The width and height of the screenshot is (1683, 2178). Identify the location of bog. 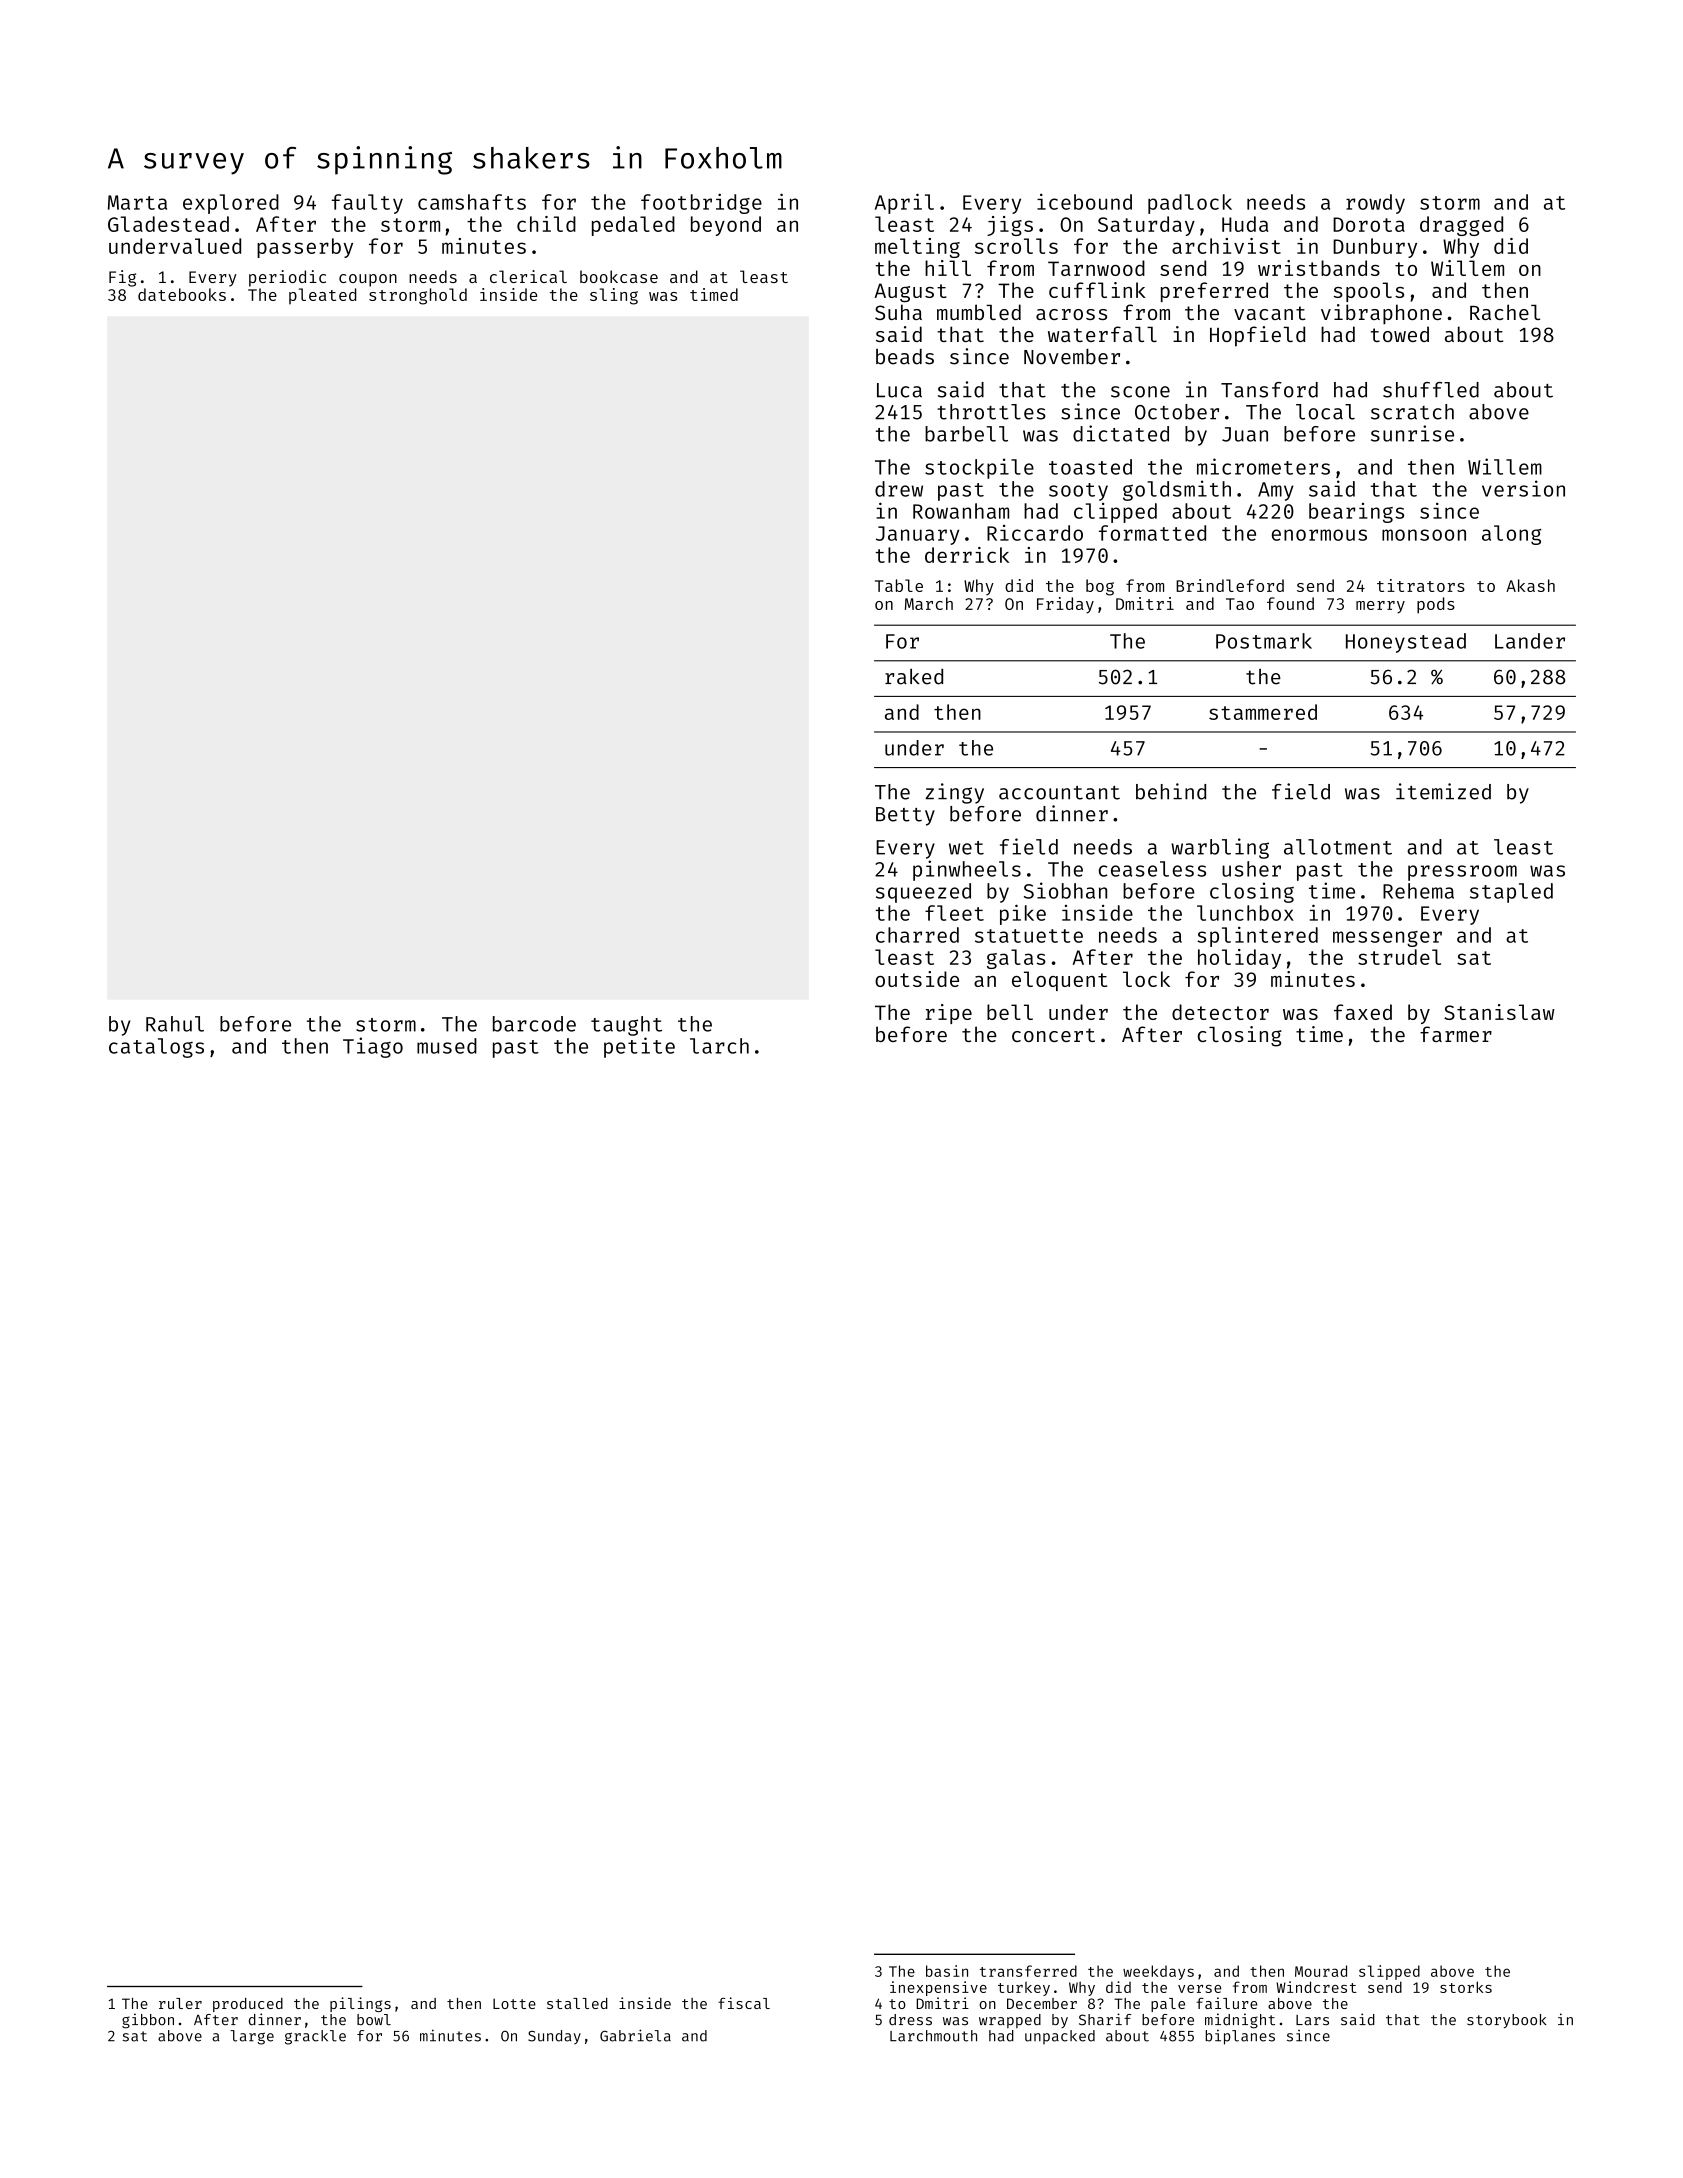
(1100, 587).
